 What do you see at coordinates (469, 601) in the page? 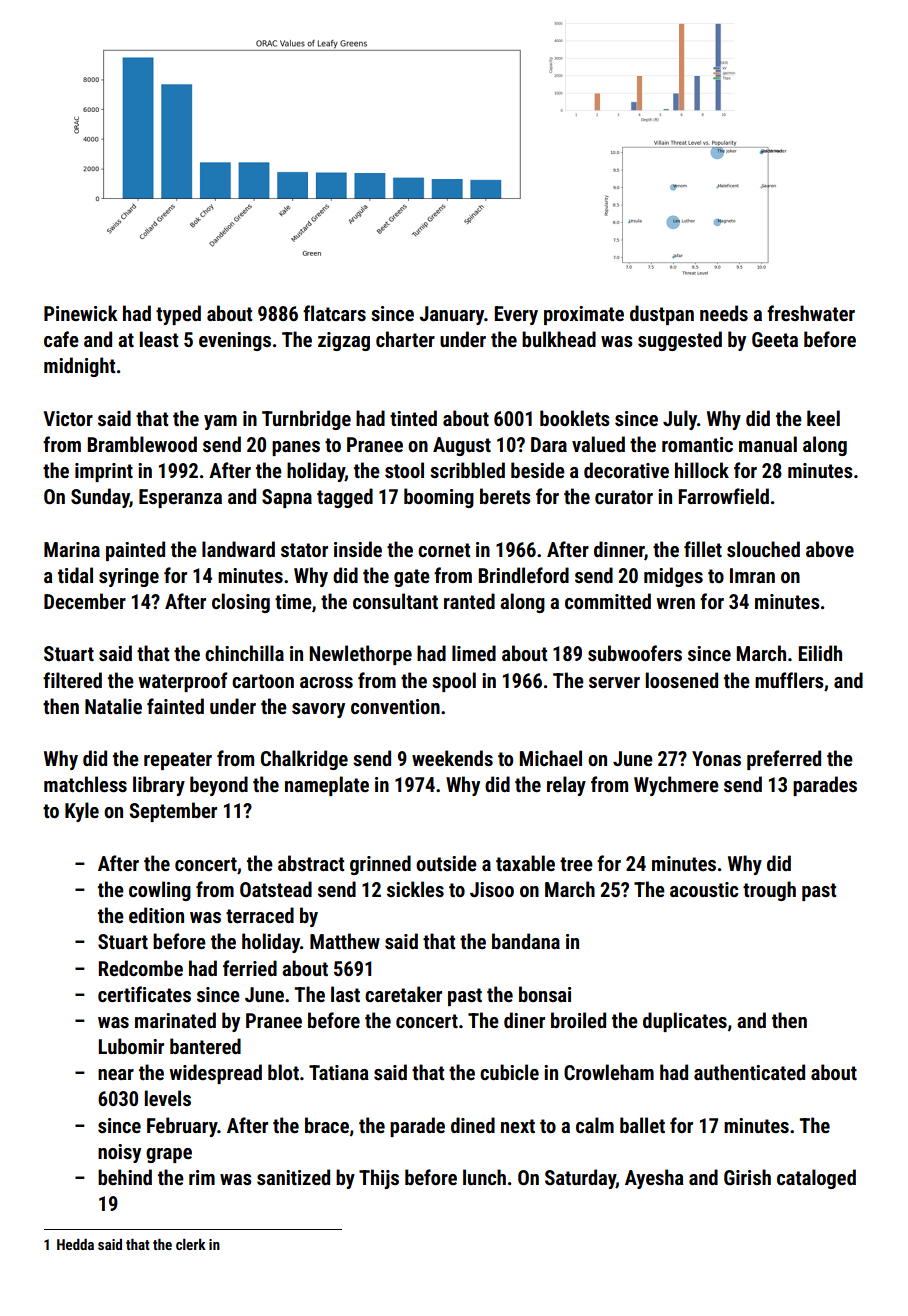
I see `ranted` at bounding box center [469, 601].
